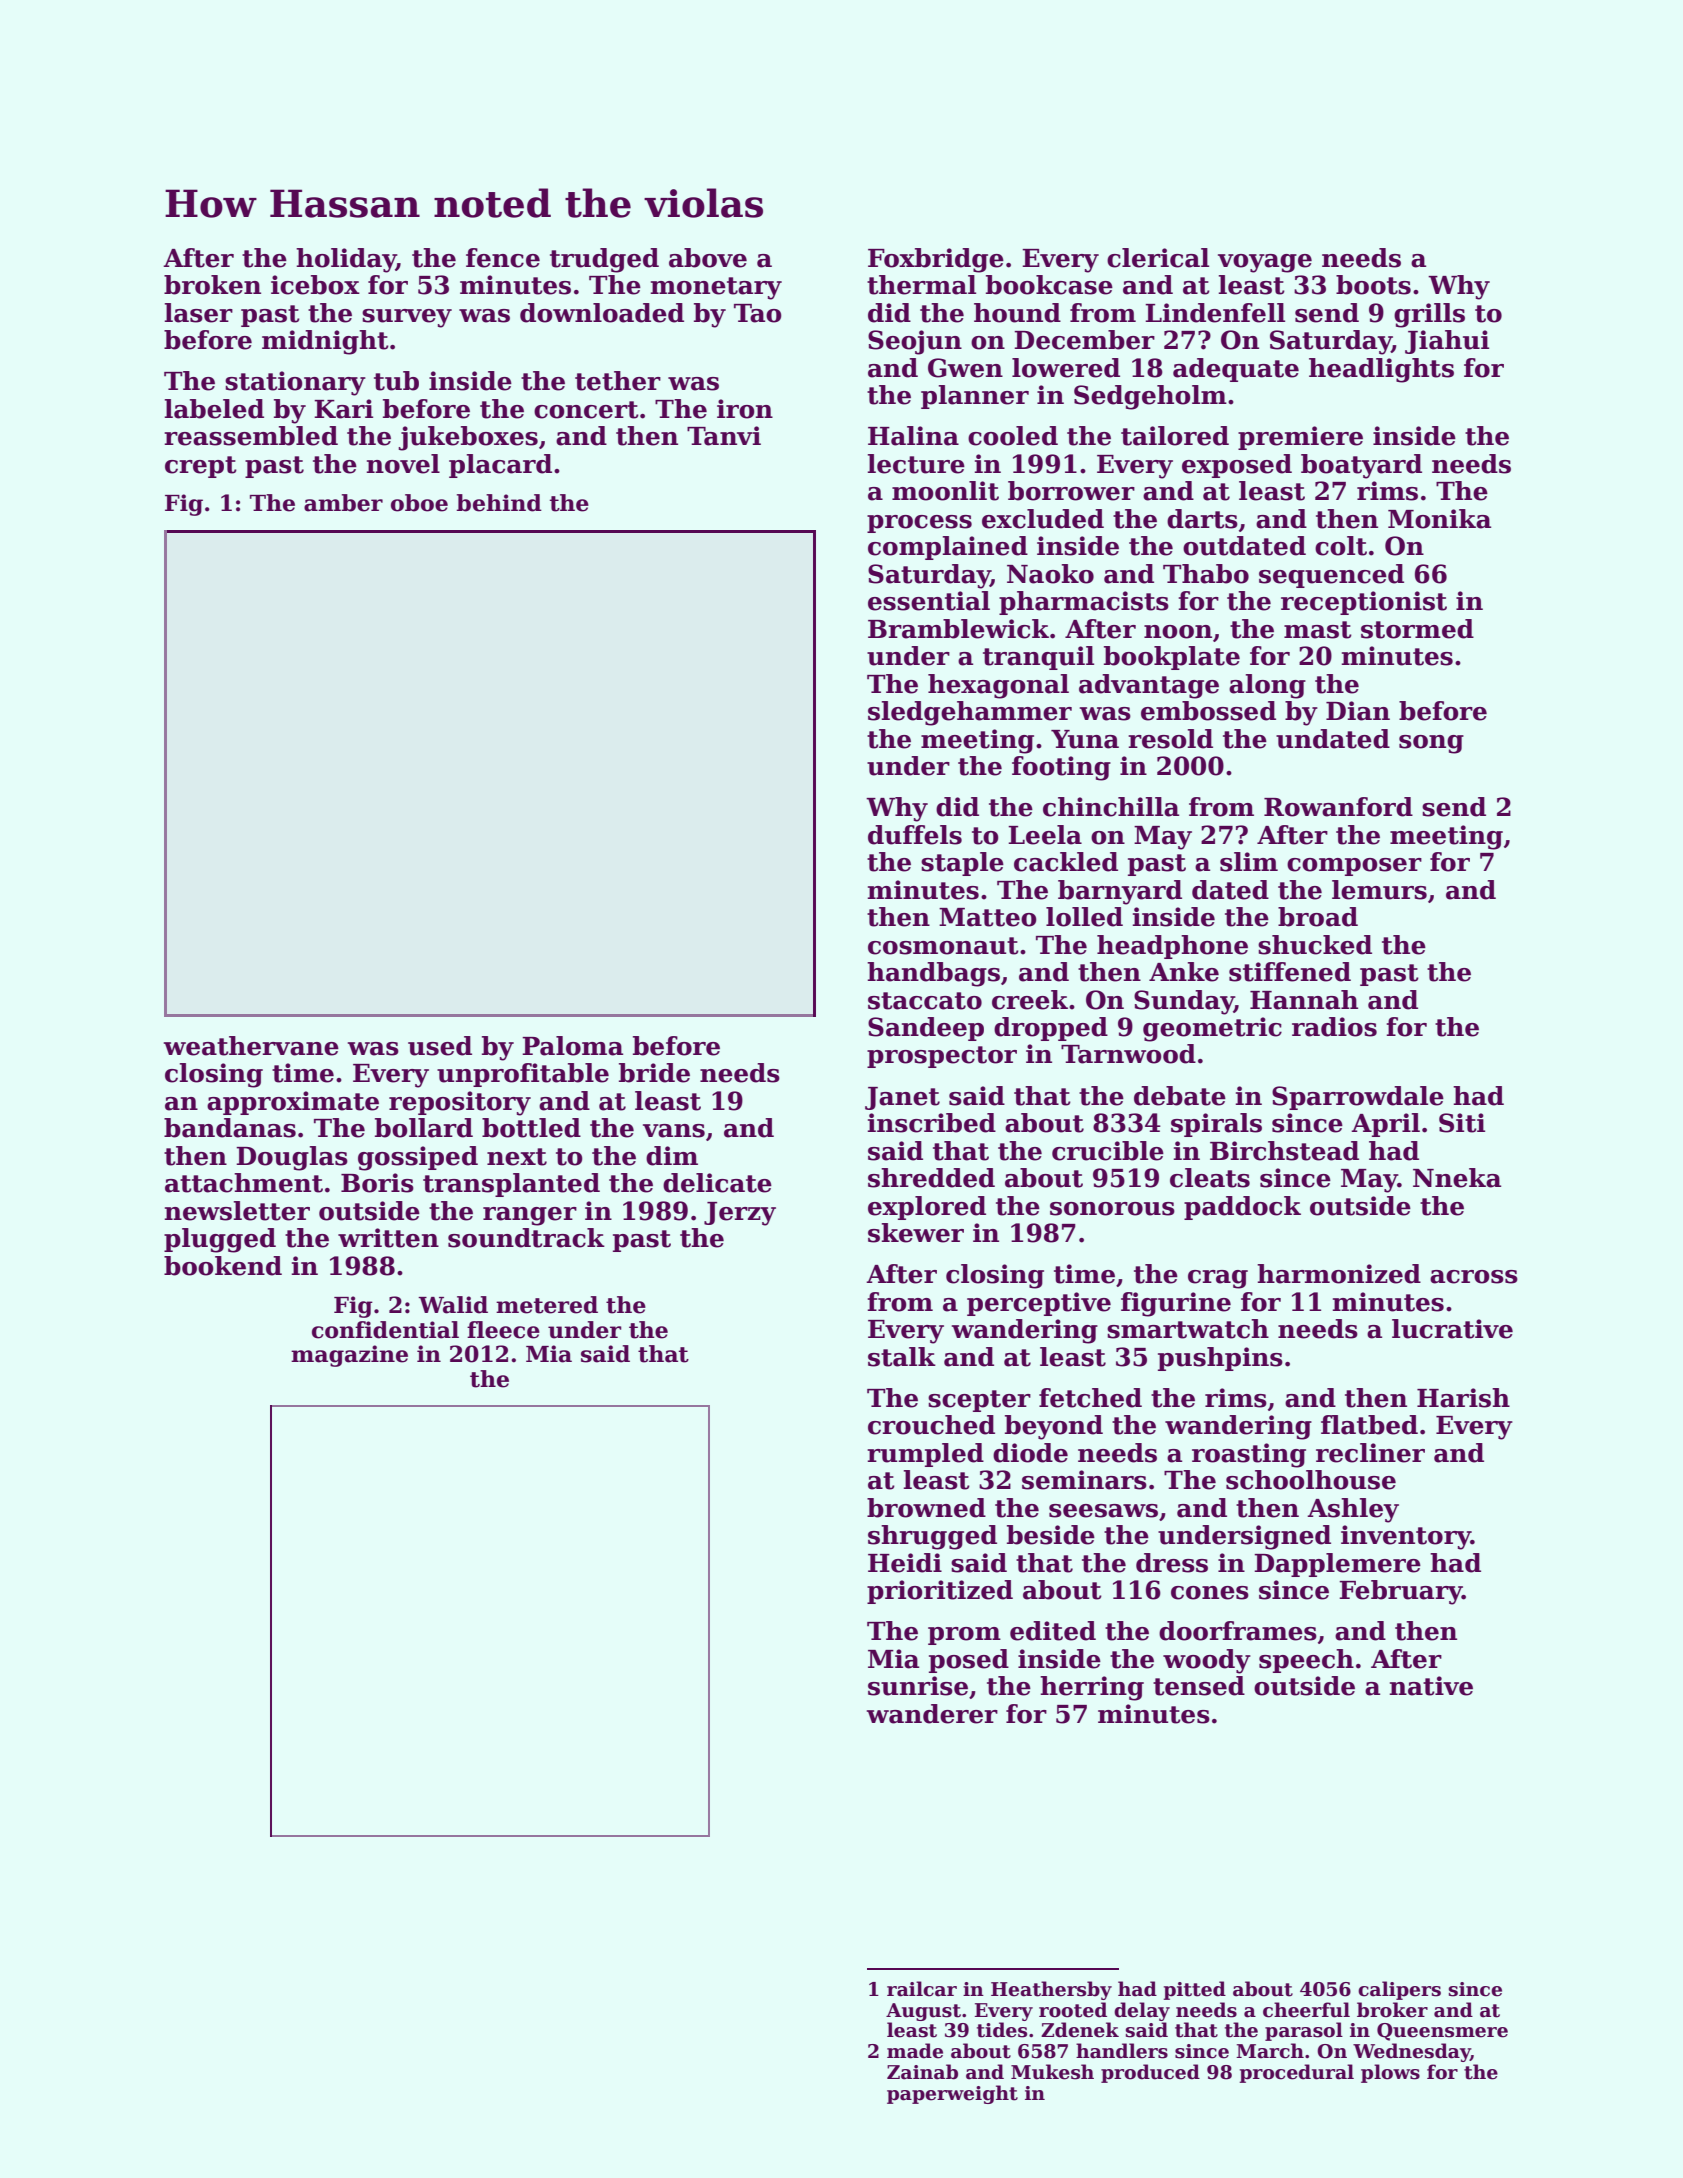 The height and width of the screenshot is (2178, 1683). Describe the element at coordinates (915, 2051) in the screenshot. I see `made` at that location.
